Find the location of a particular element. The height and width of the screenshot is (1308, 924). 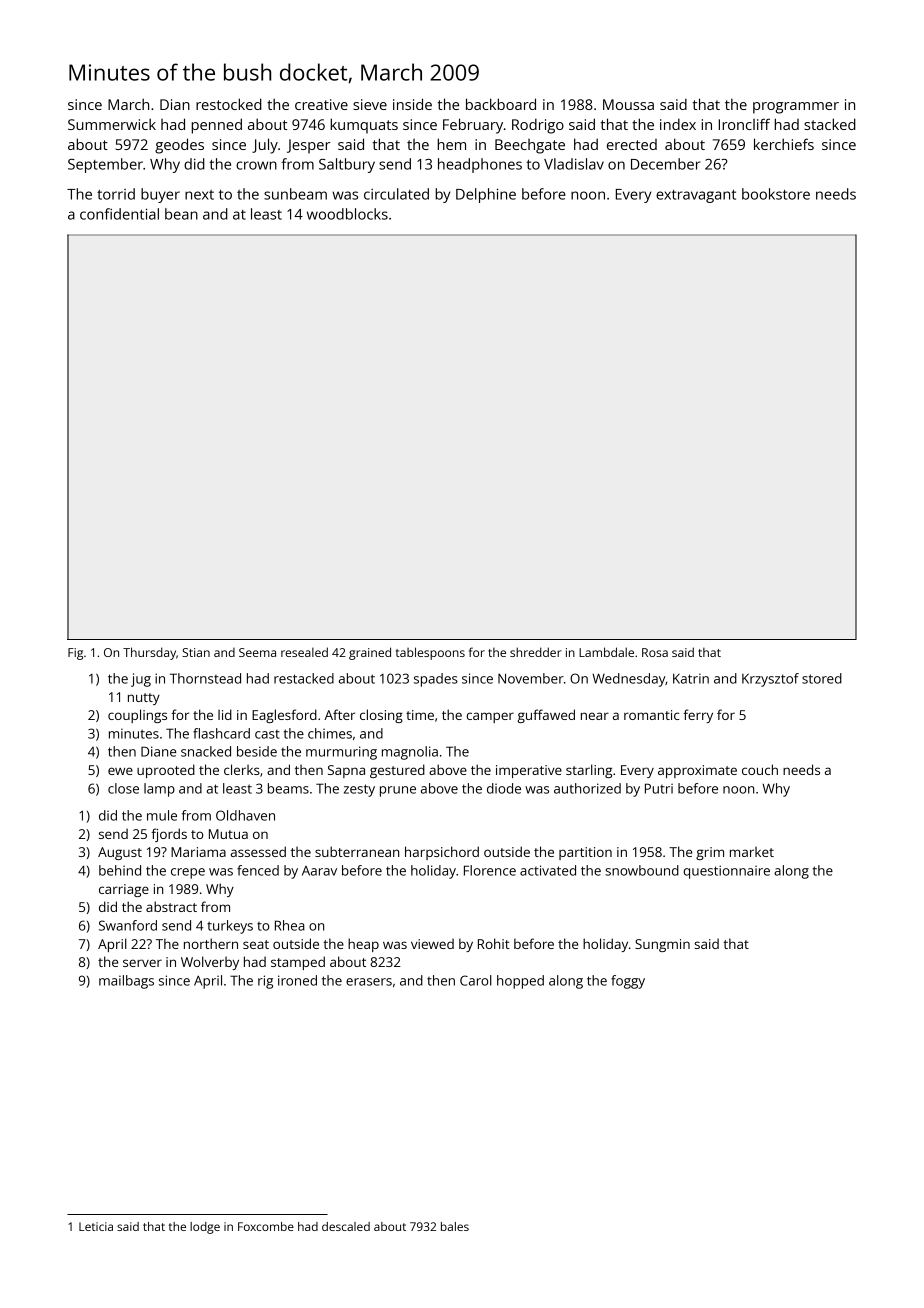

Sungmin is located at coordinates (662, 945).
